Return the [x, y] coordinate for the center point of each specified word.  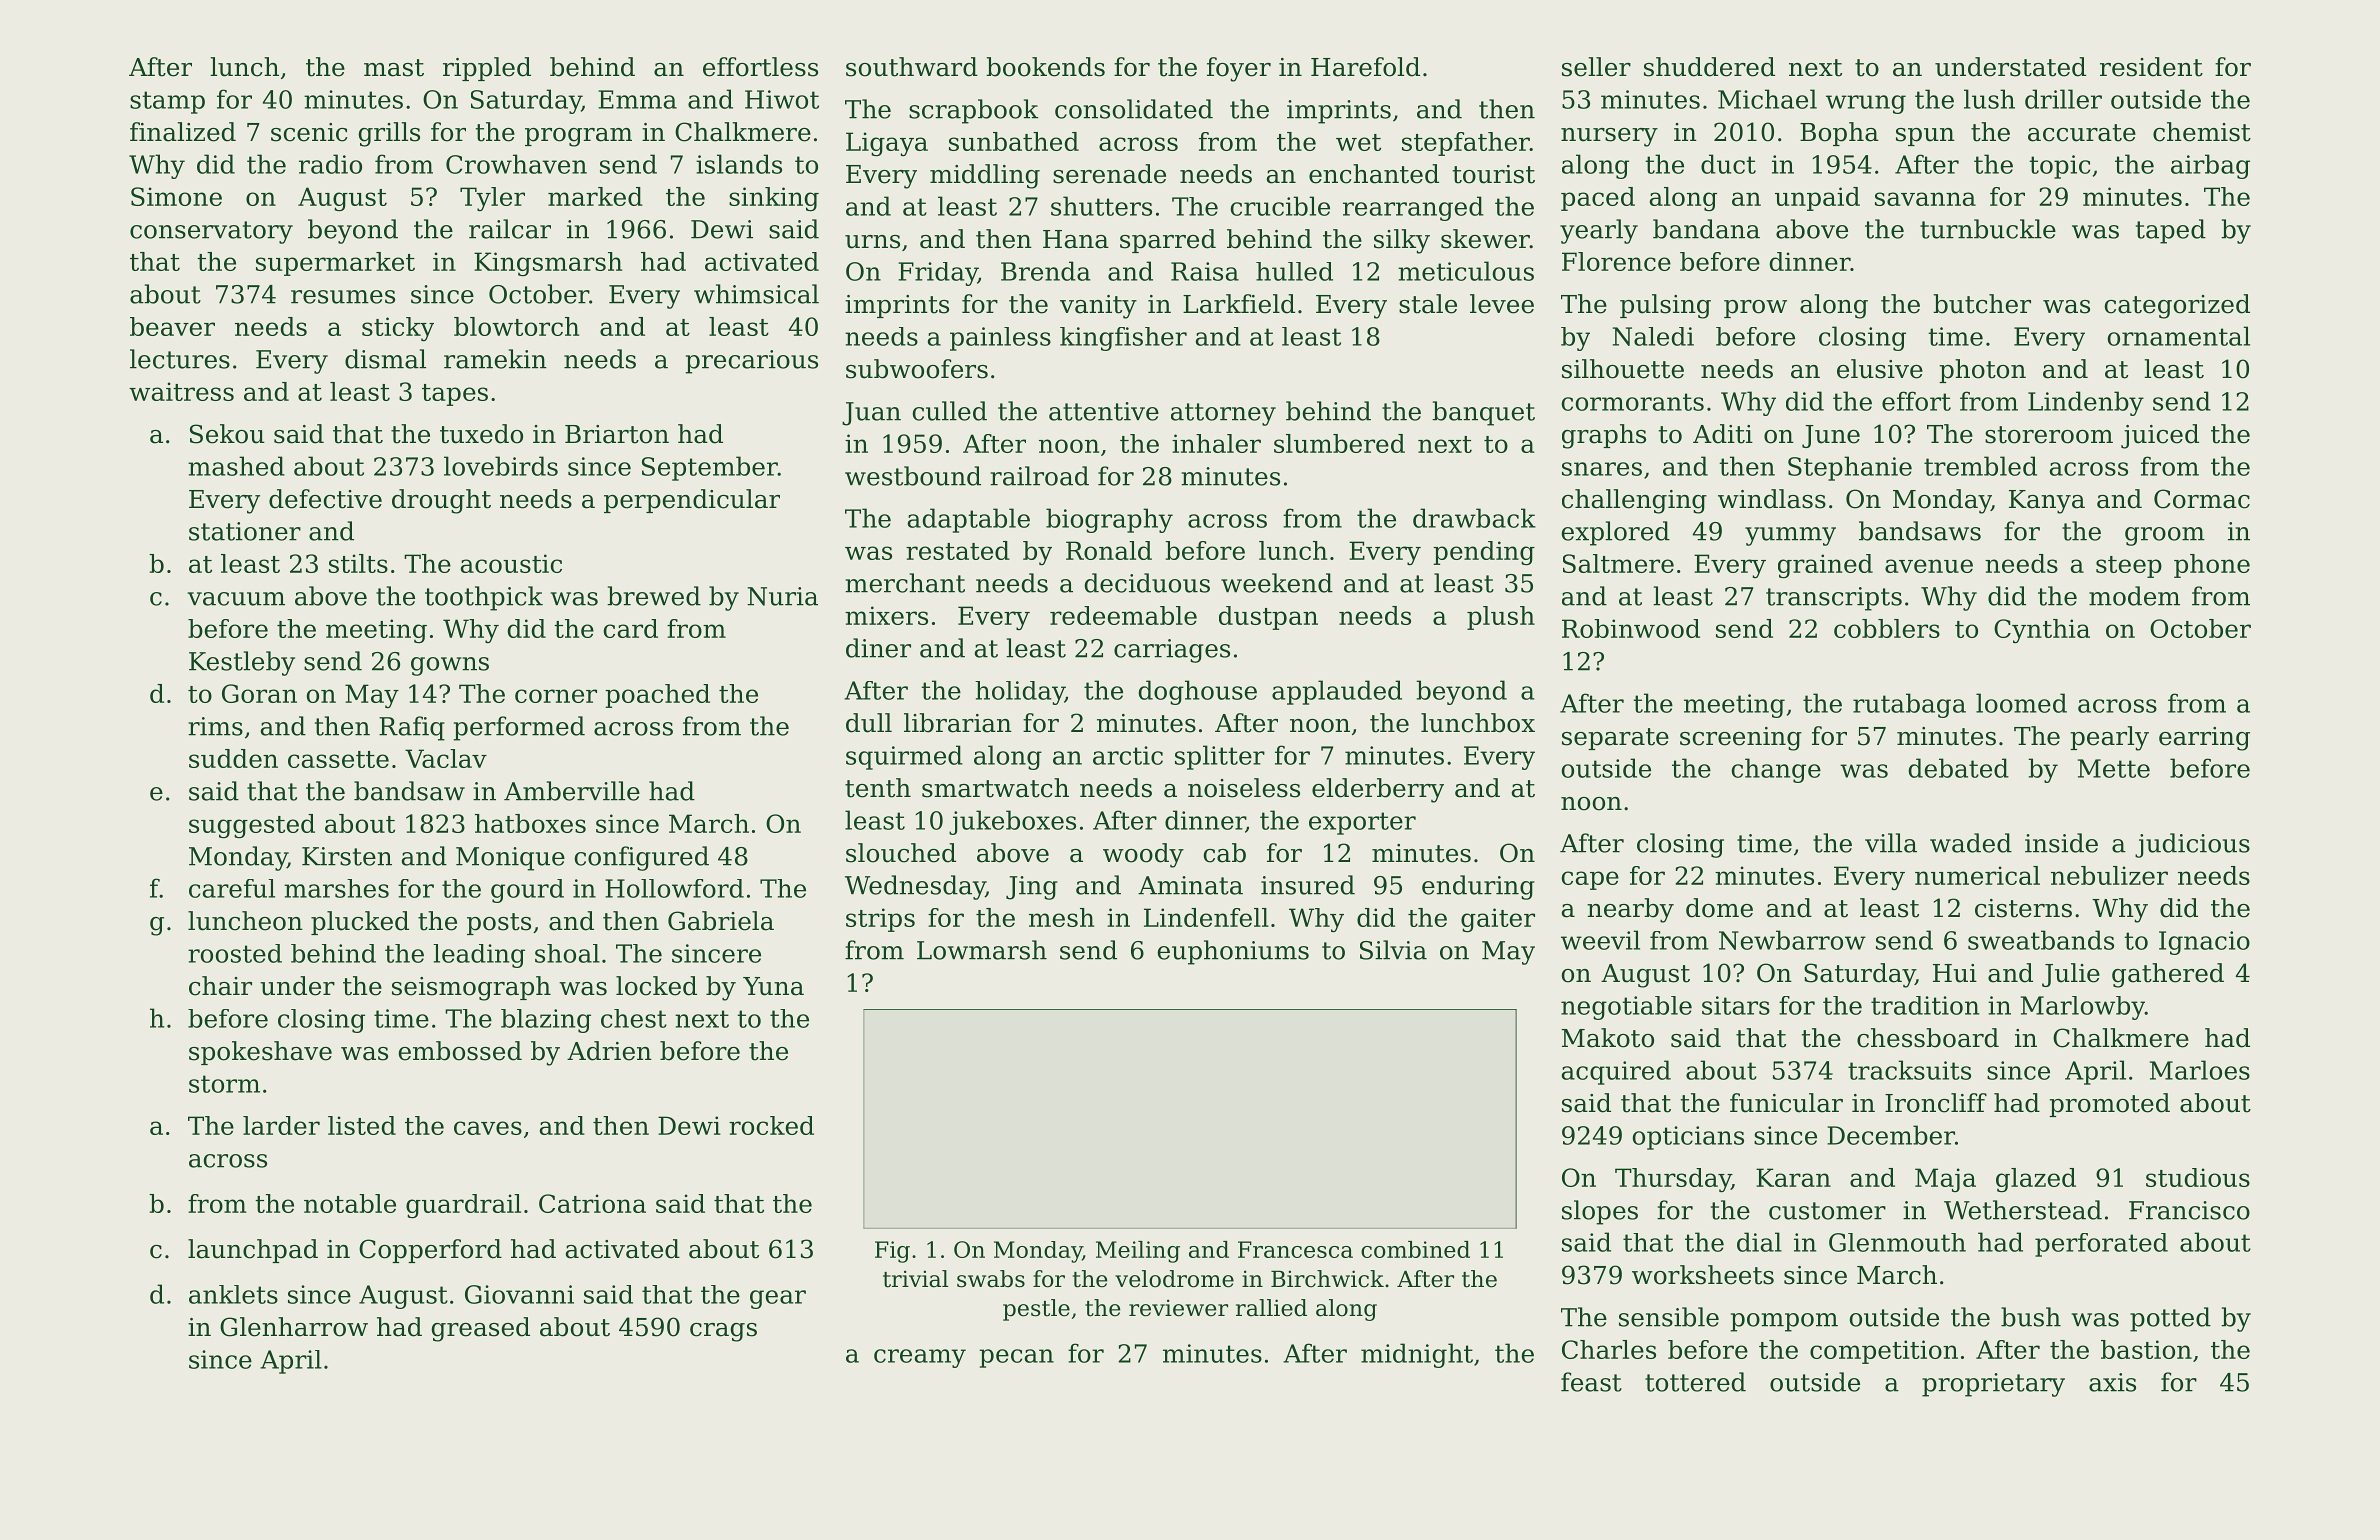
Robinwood [1631, 628]
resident [2151, 67]
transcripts [1834, 599]
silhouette [1623, 369]
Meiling [1138, 1252]
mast [394, 68]
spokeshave [260, 1053]
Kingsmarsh [548, 264]
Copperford [430, 1251]
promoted [2109, 1105]
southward [912, 67]
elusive [1880, 369]
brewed [654, 596]
